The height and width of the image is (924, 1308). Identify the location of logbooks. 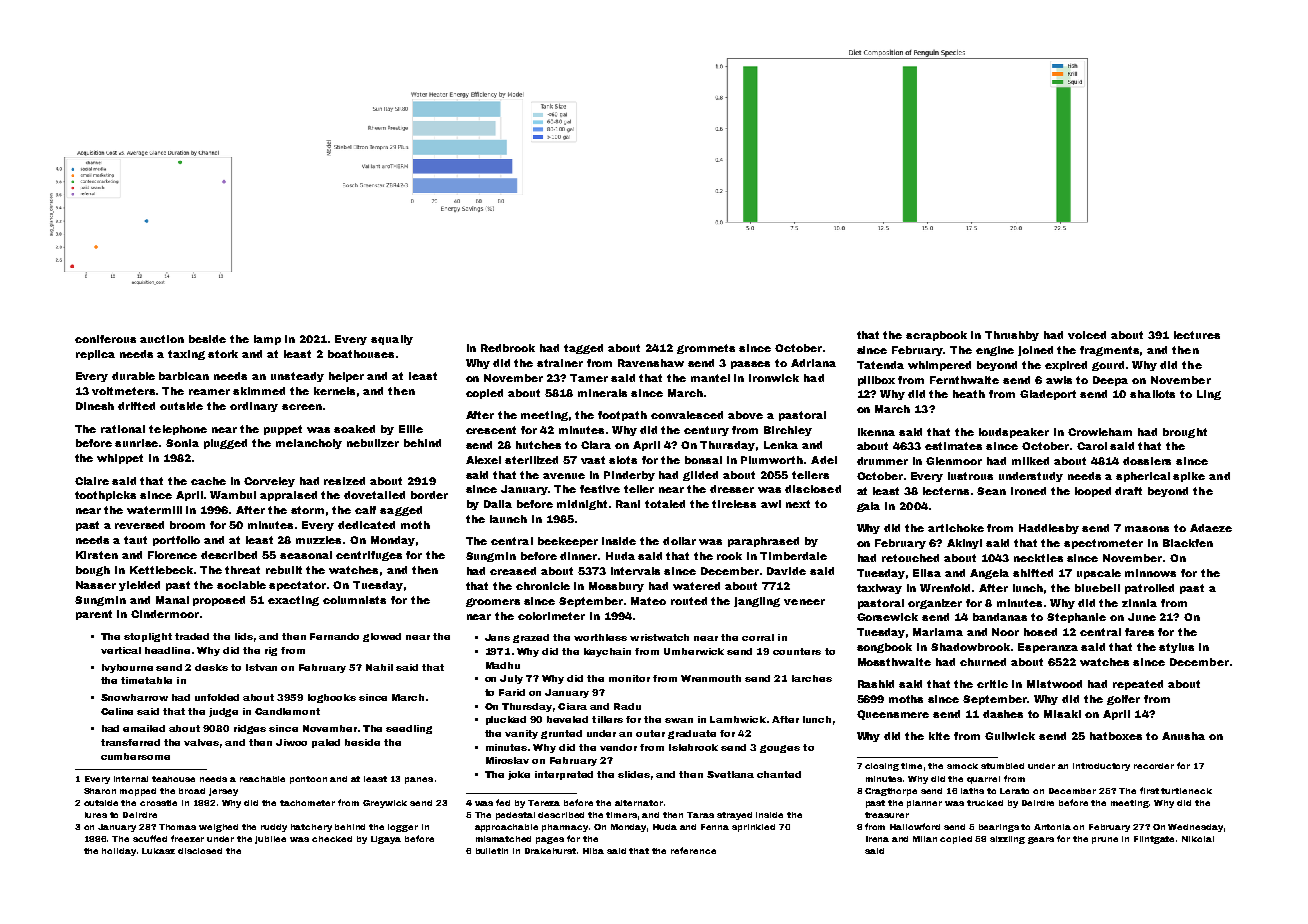
(332, 698).
